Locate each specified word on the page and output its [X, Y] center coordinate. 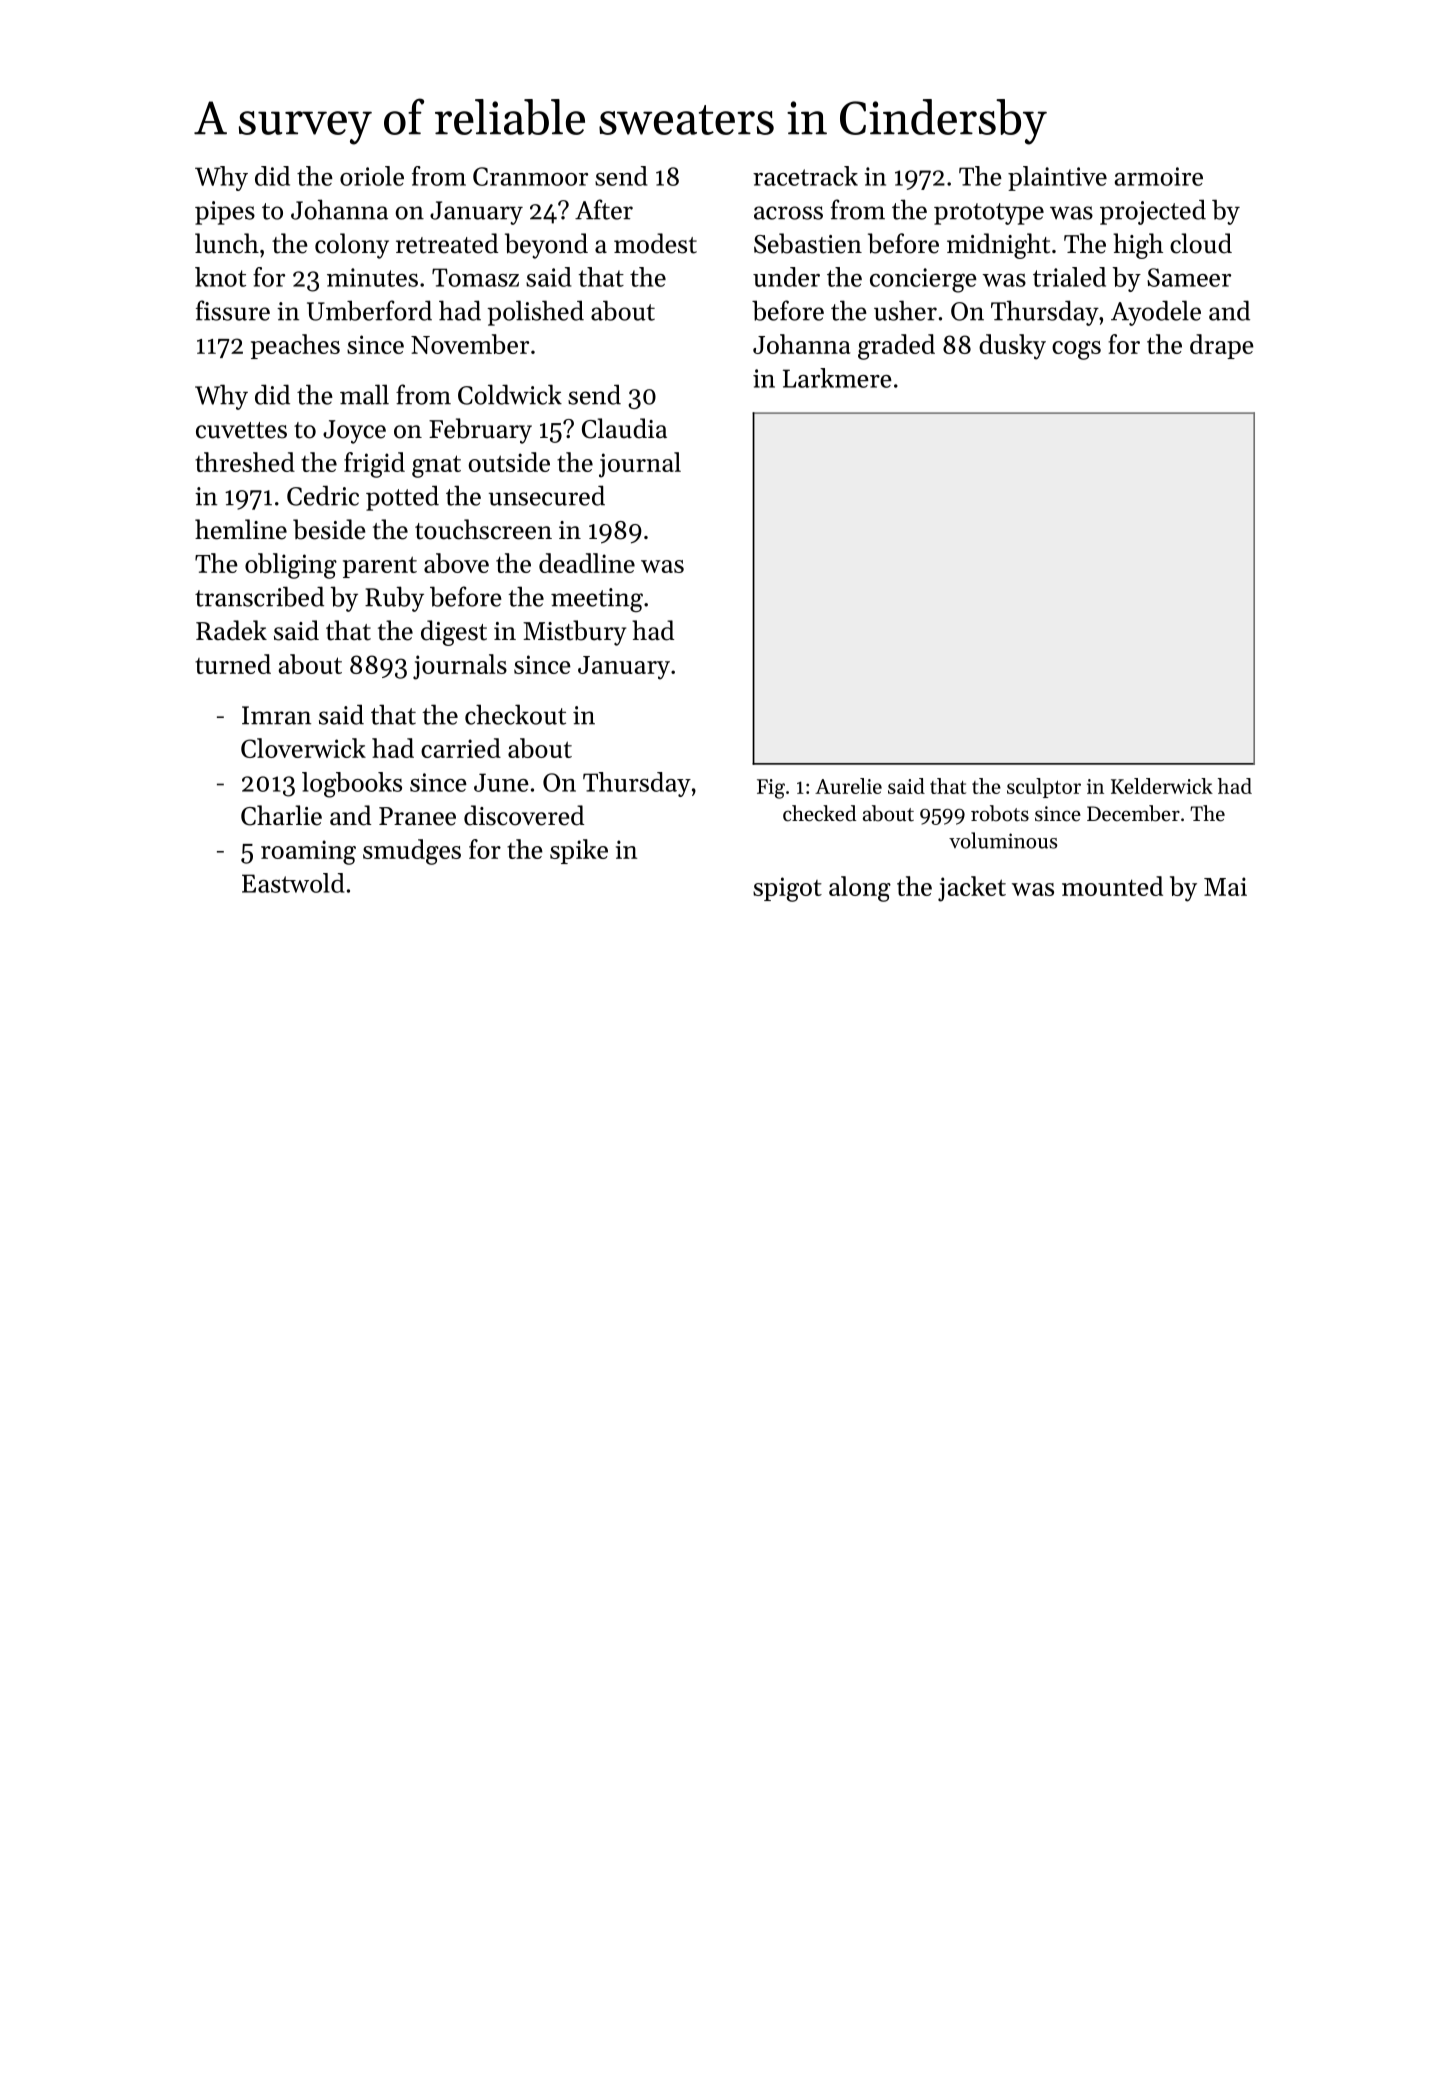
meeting [597, 600]
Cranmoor [530, 176]
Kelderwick [1162, 786]
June [501, 782]
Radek [231, 630]
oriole [372, 176]
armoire [1158, 176]
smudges [412, 852]
